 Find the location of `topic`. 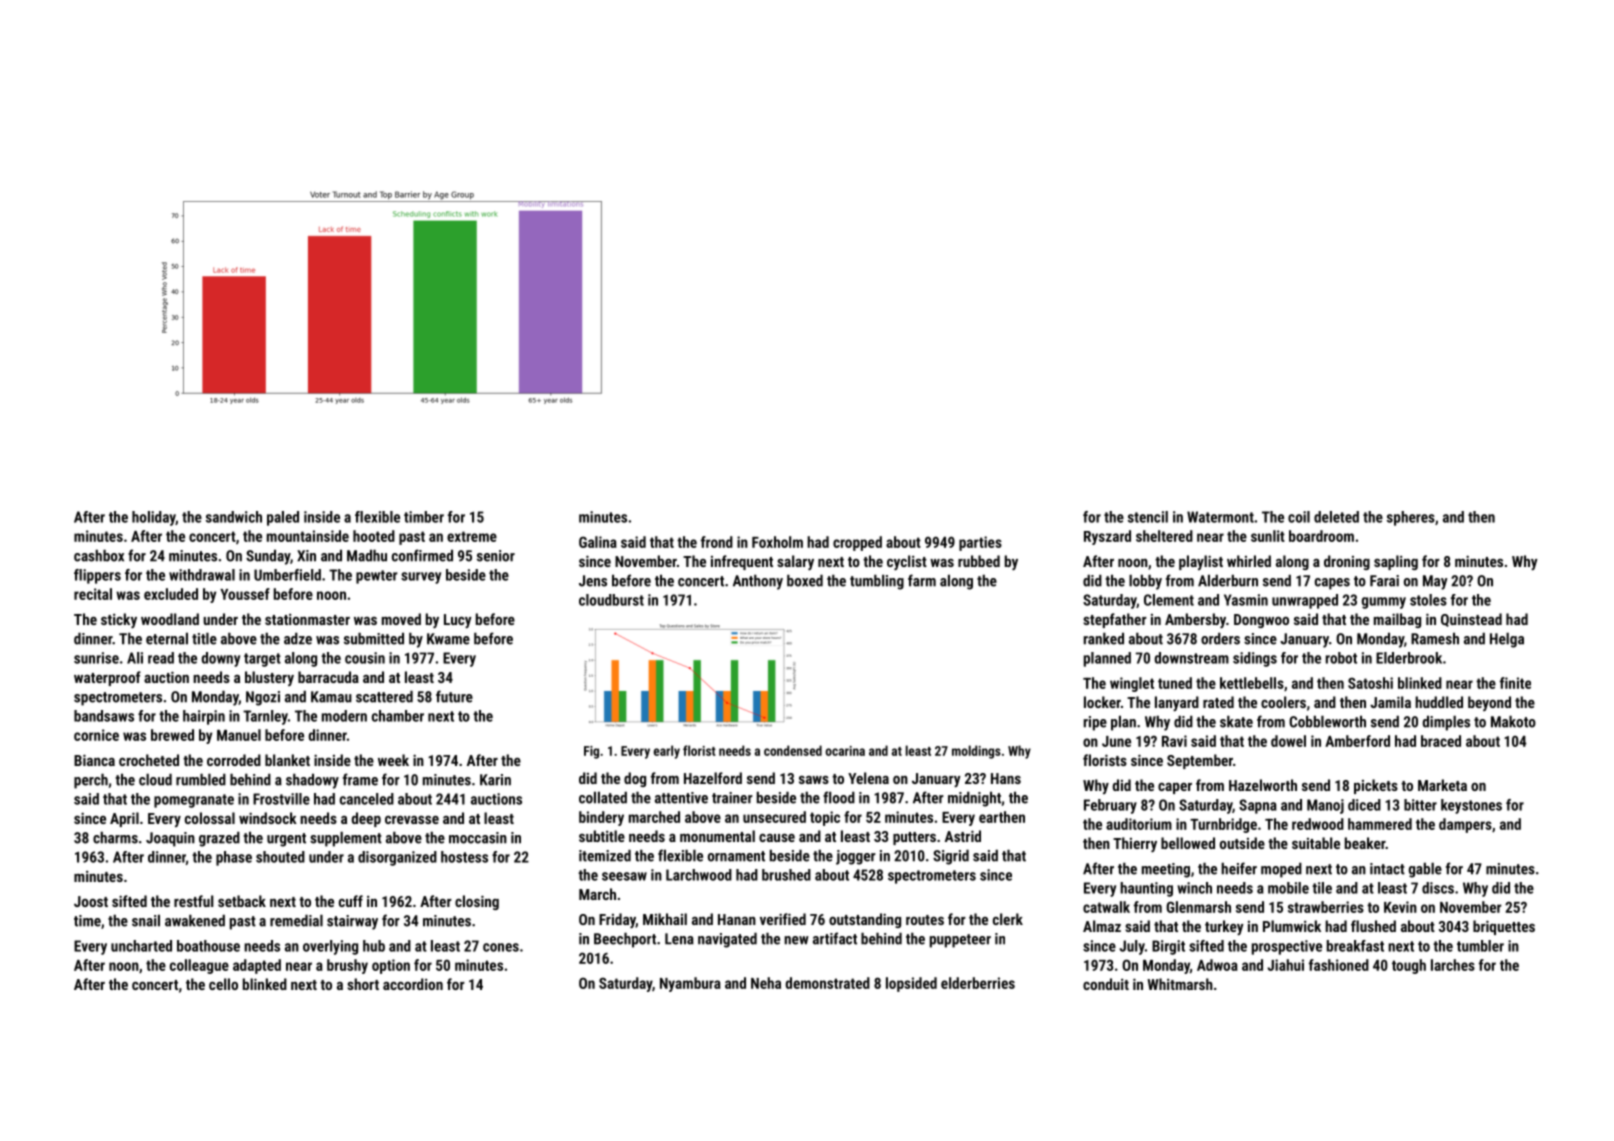

topic is located at coordinates (825, 818).
